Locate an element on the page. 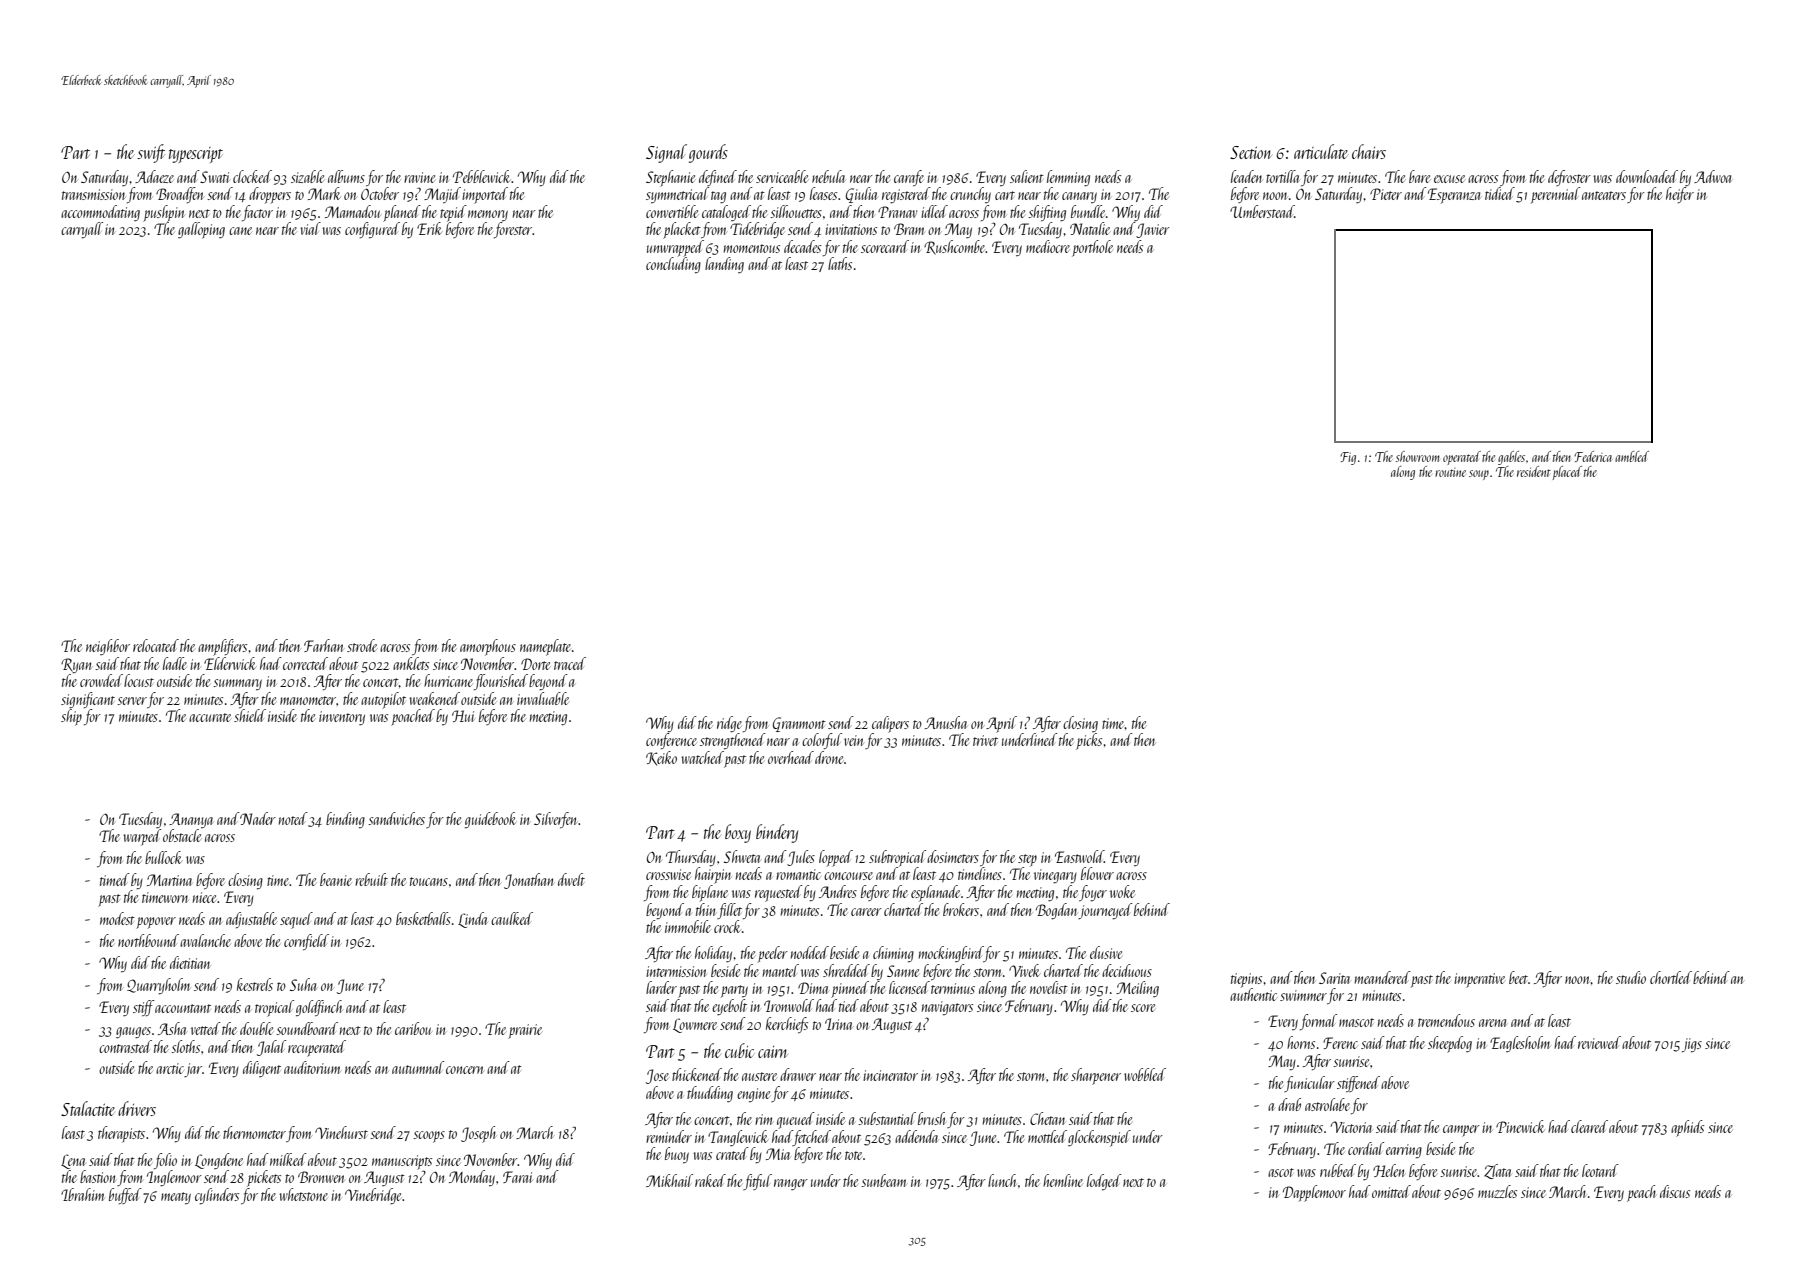 This image has height=1286, width=1819. ship is located at coordinates (71, 717).
